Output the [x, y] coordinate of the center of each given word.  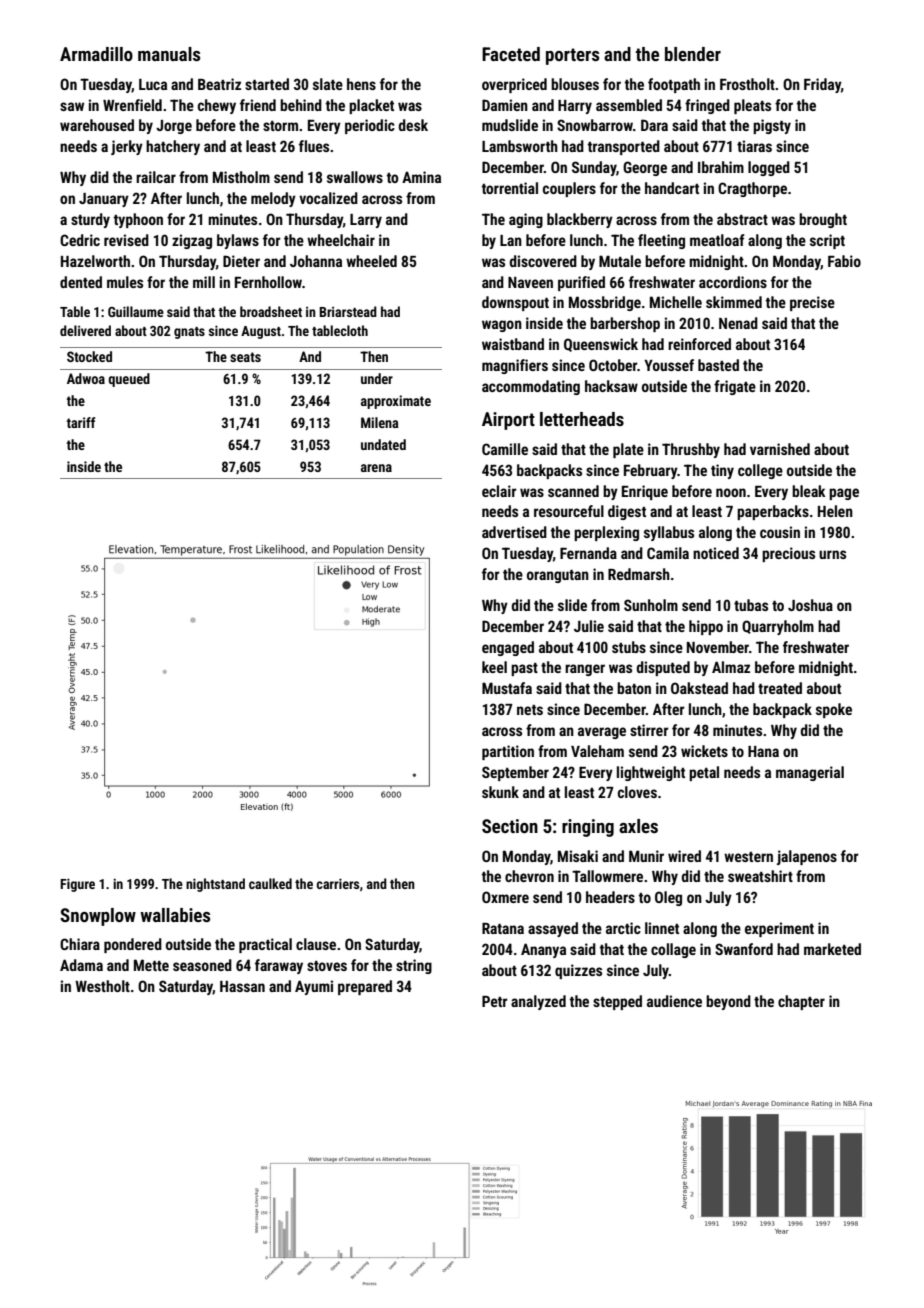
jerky [127, 147]
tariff [81, 422]
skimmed [734, 302]
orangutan [558, 576]
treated [780, 688]
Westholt [102, 986]
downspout [515, 303]
